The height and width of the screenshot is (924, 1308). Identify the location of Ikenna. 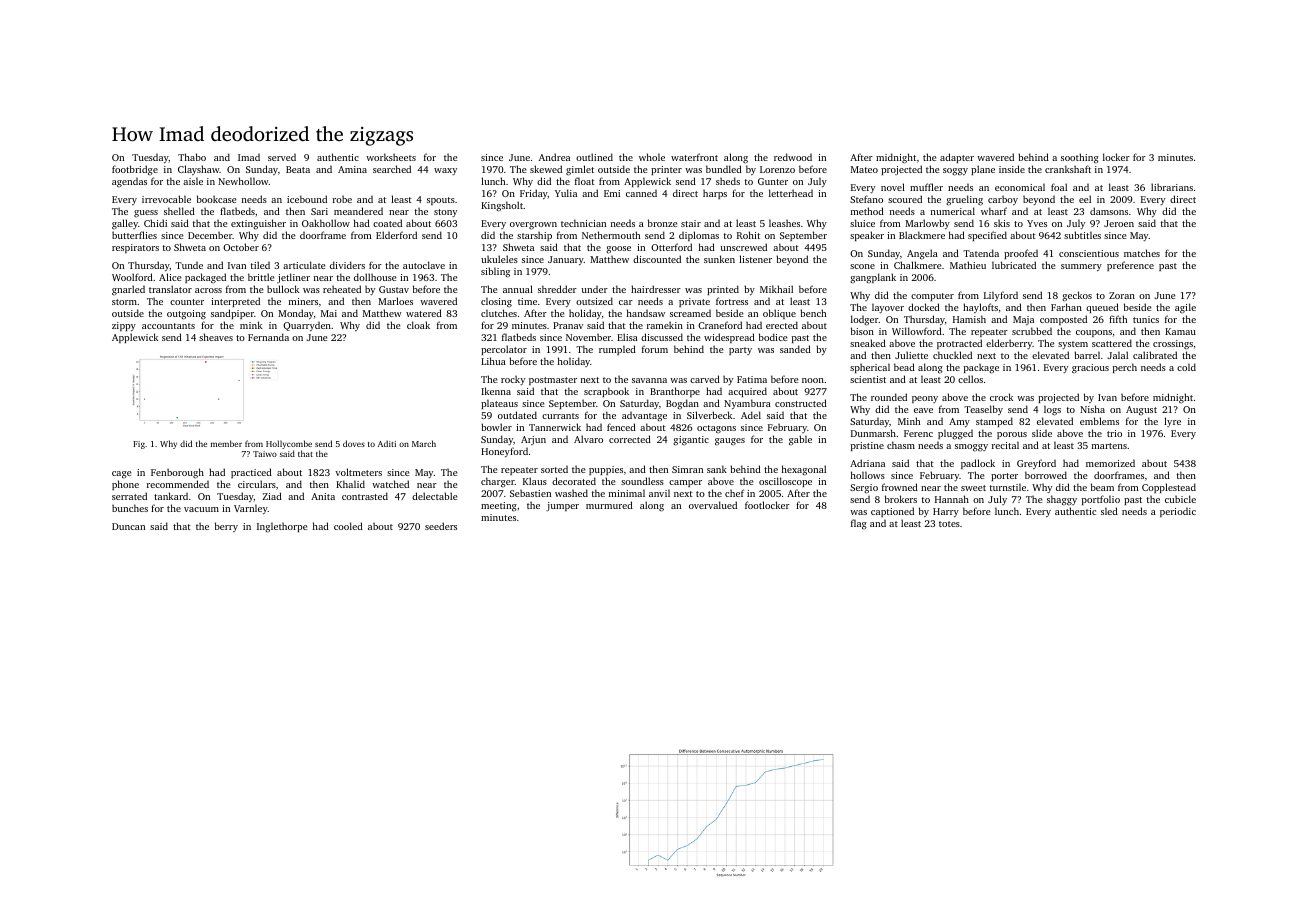
(496, 391).
